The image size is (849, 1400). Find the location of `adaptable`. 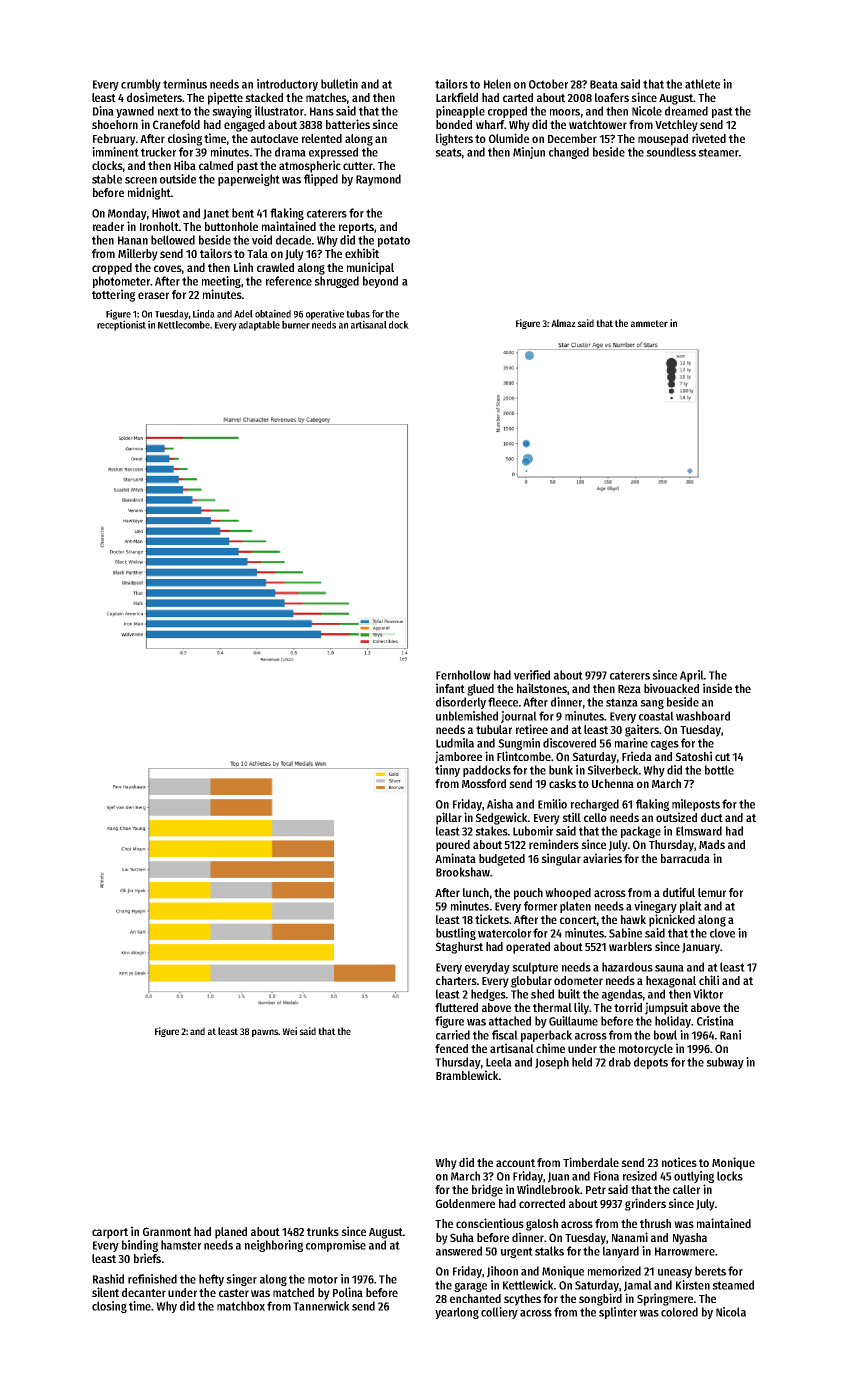

adaptable is located at coordinates (259, 326).
